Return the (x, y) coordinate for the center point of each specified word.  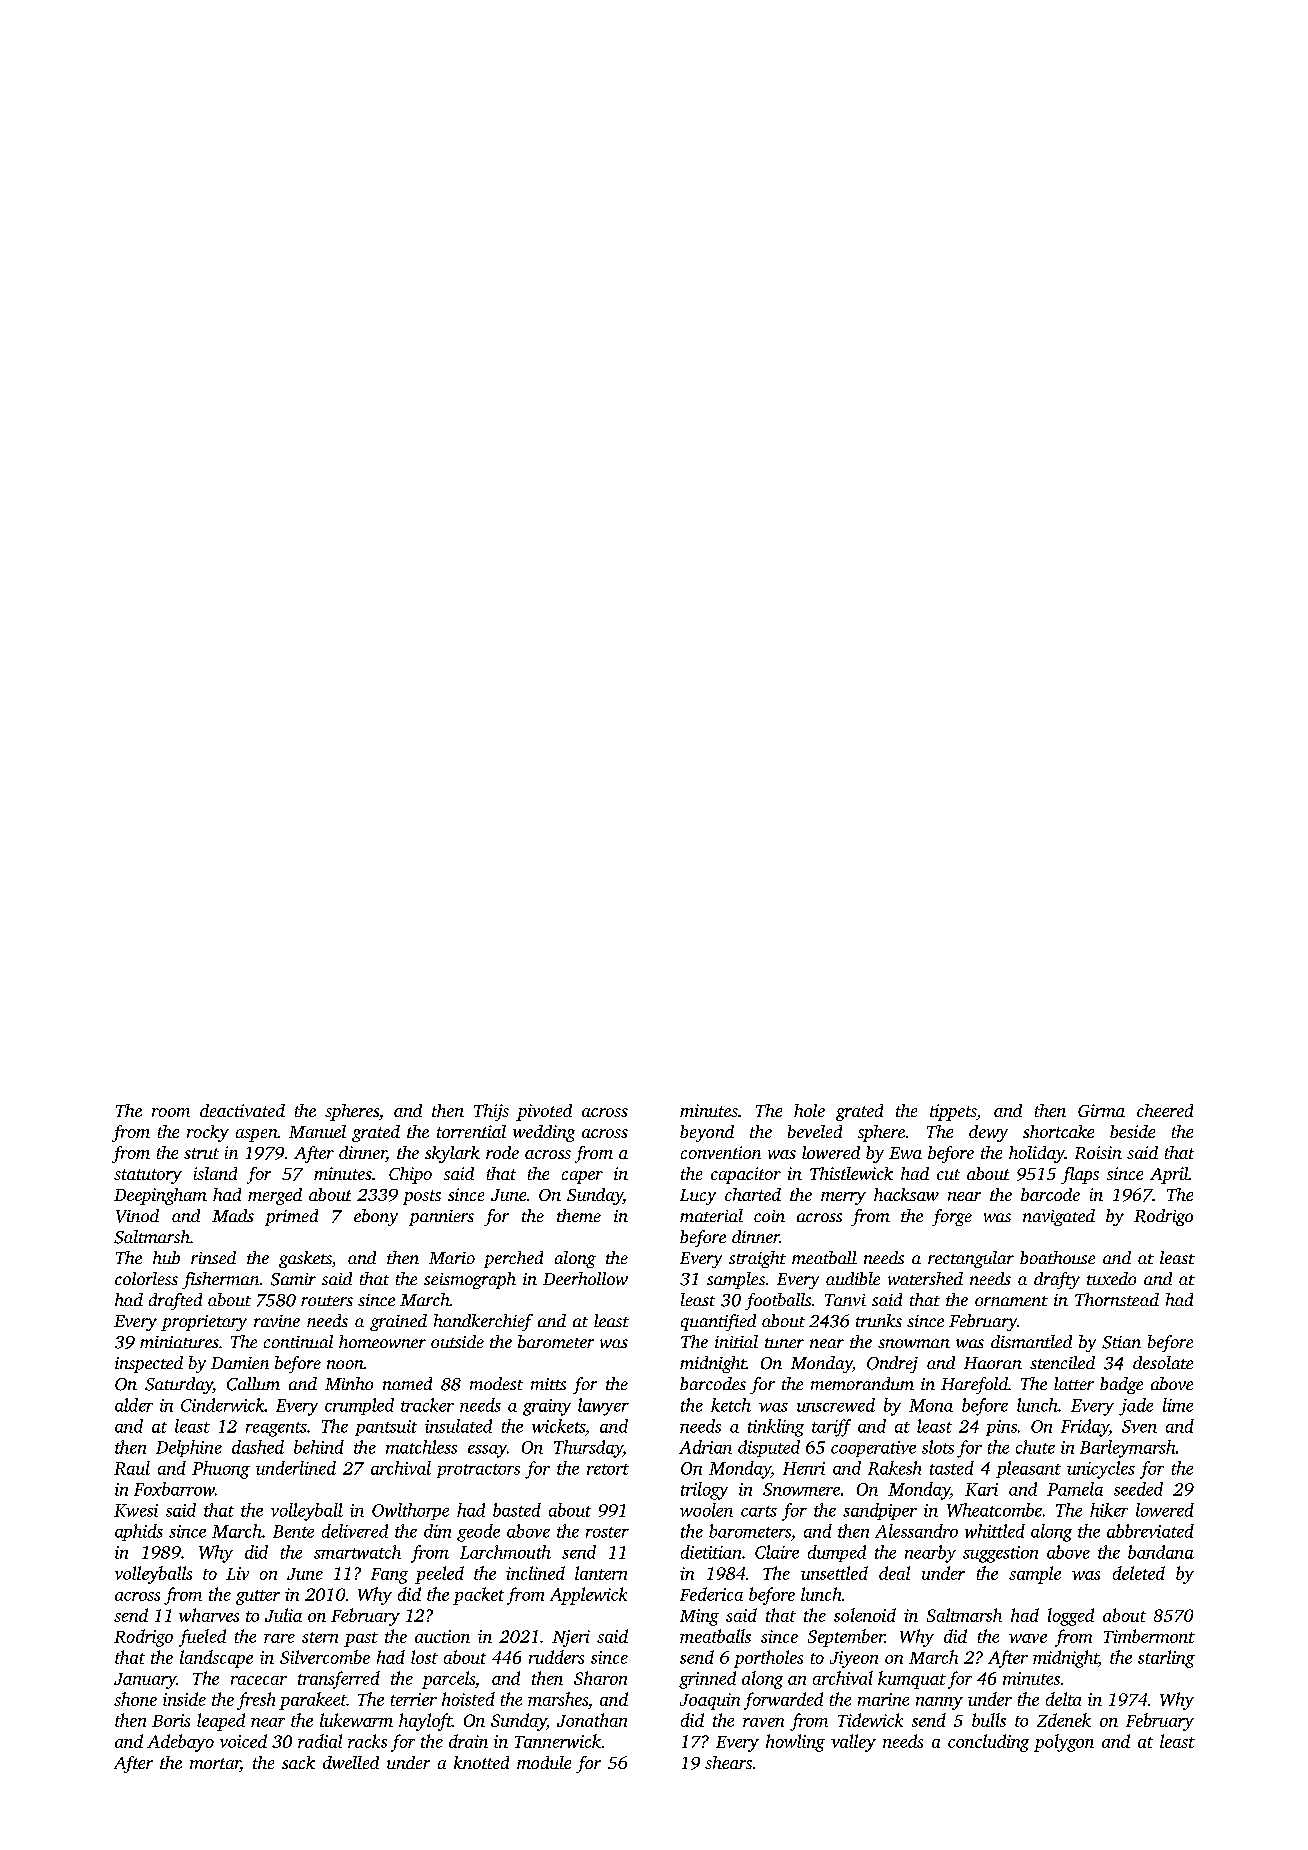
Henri (804, 1468)
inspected (149, 1364)
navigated (1059, 1217)
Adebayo (180, 1743)
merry (843, 1198)
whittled (995, 1531)
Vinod (137, 1216)
